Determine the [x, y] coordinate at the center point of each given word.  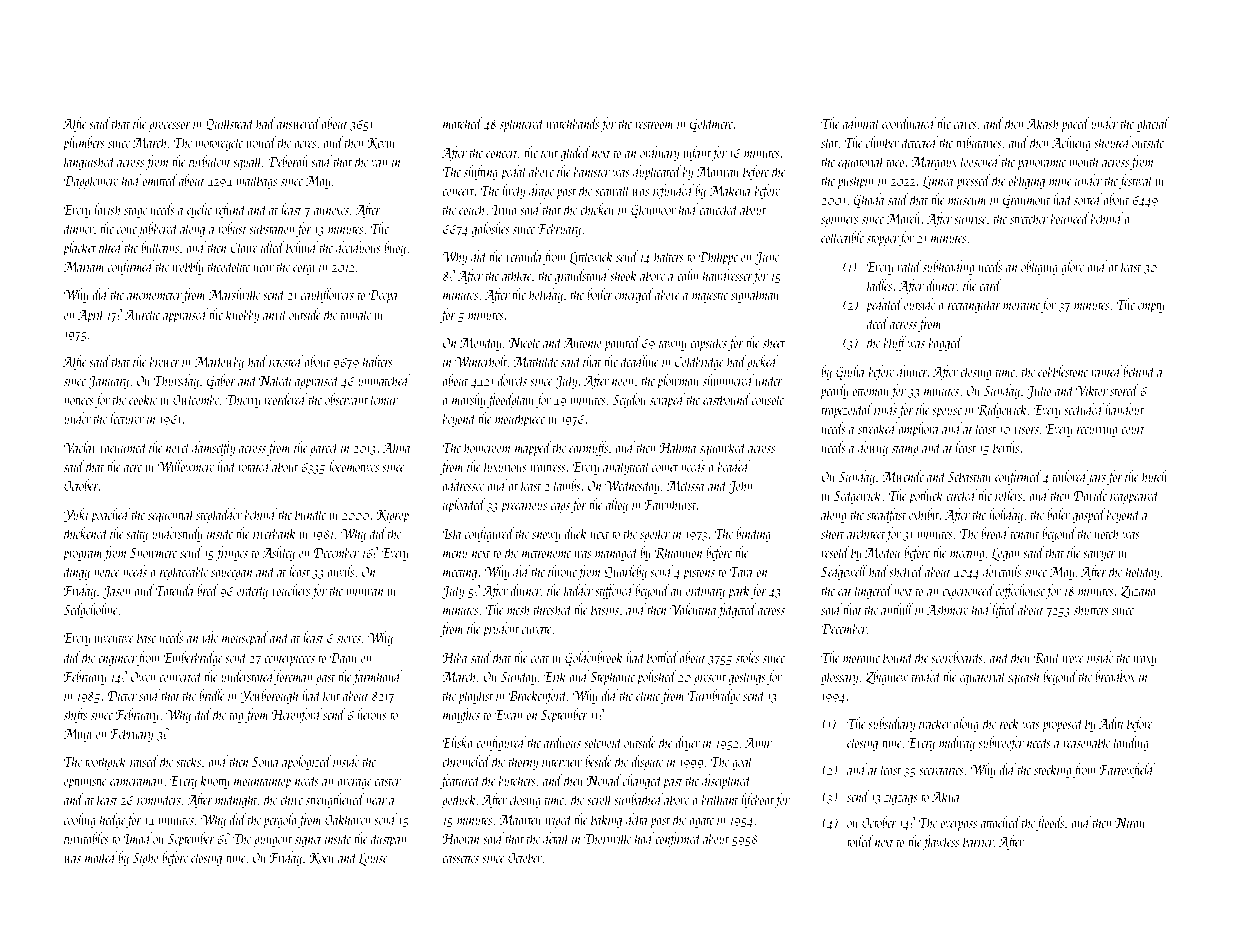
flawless [941, 842]
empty [1151, 307]
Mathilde [535, 361]
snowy [546, 537]
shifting [481, 172]
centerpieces [289, 659]
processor [170, 127]
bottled [663, 657]
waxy [1145, 661]
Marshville [234, 294]
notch [1106, 533]
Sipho [146, 858]
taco [895, 163]
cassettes [460, 859]
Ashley [278, 553]
